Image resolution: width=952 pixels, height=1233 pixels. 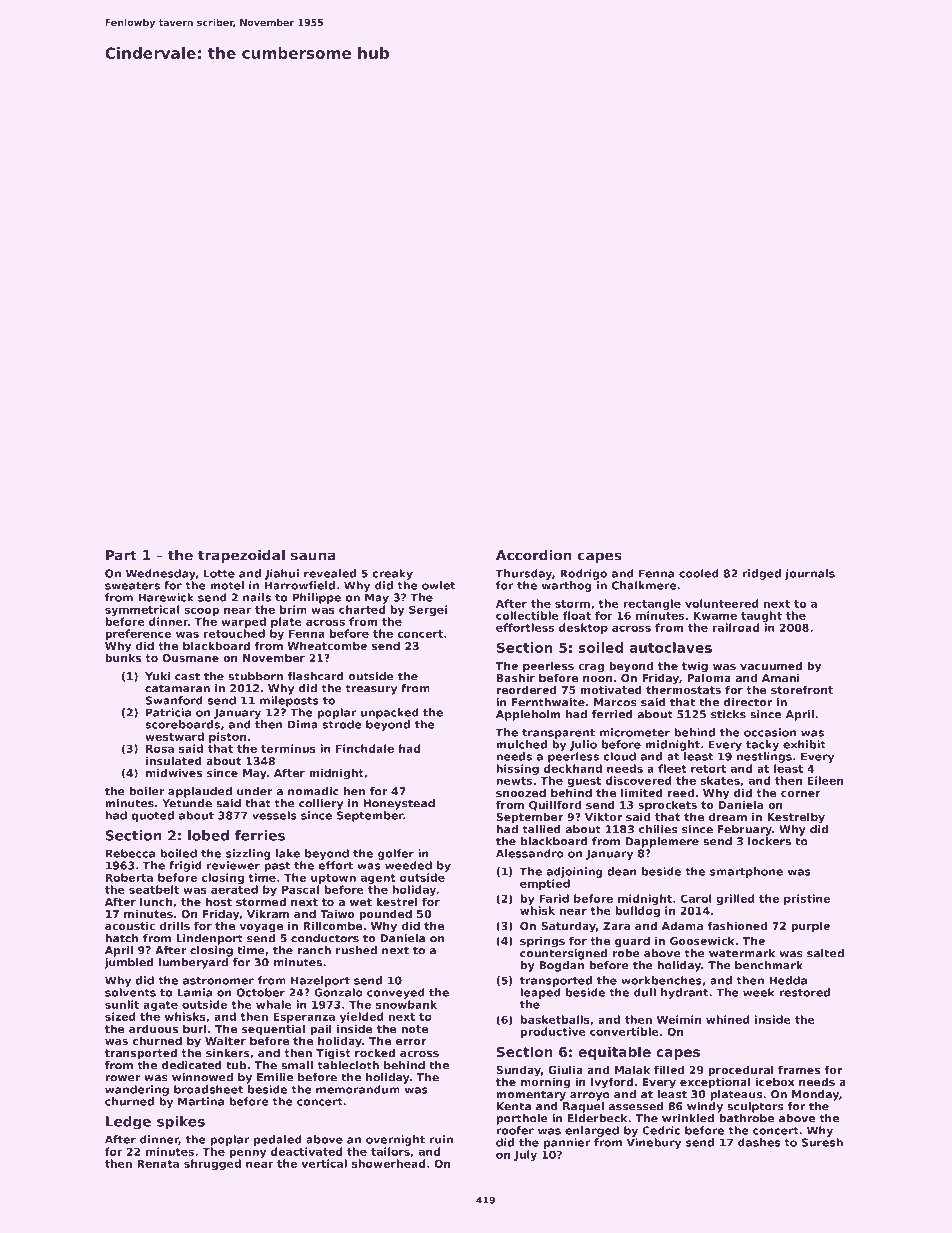 What do you see at coordinates (541, 829) in the image?
I see `tallied` at bounding box center [541, 829].
